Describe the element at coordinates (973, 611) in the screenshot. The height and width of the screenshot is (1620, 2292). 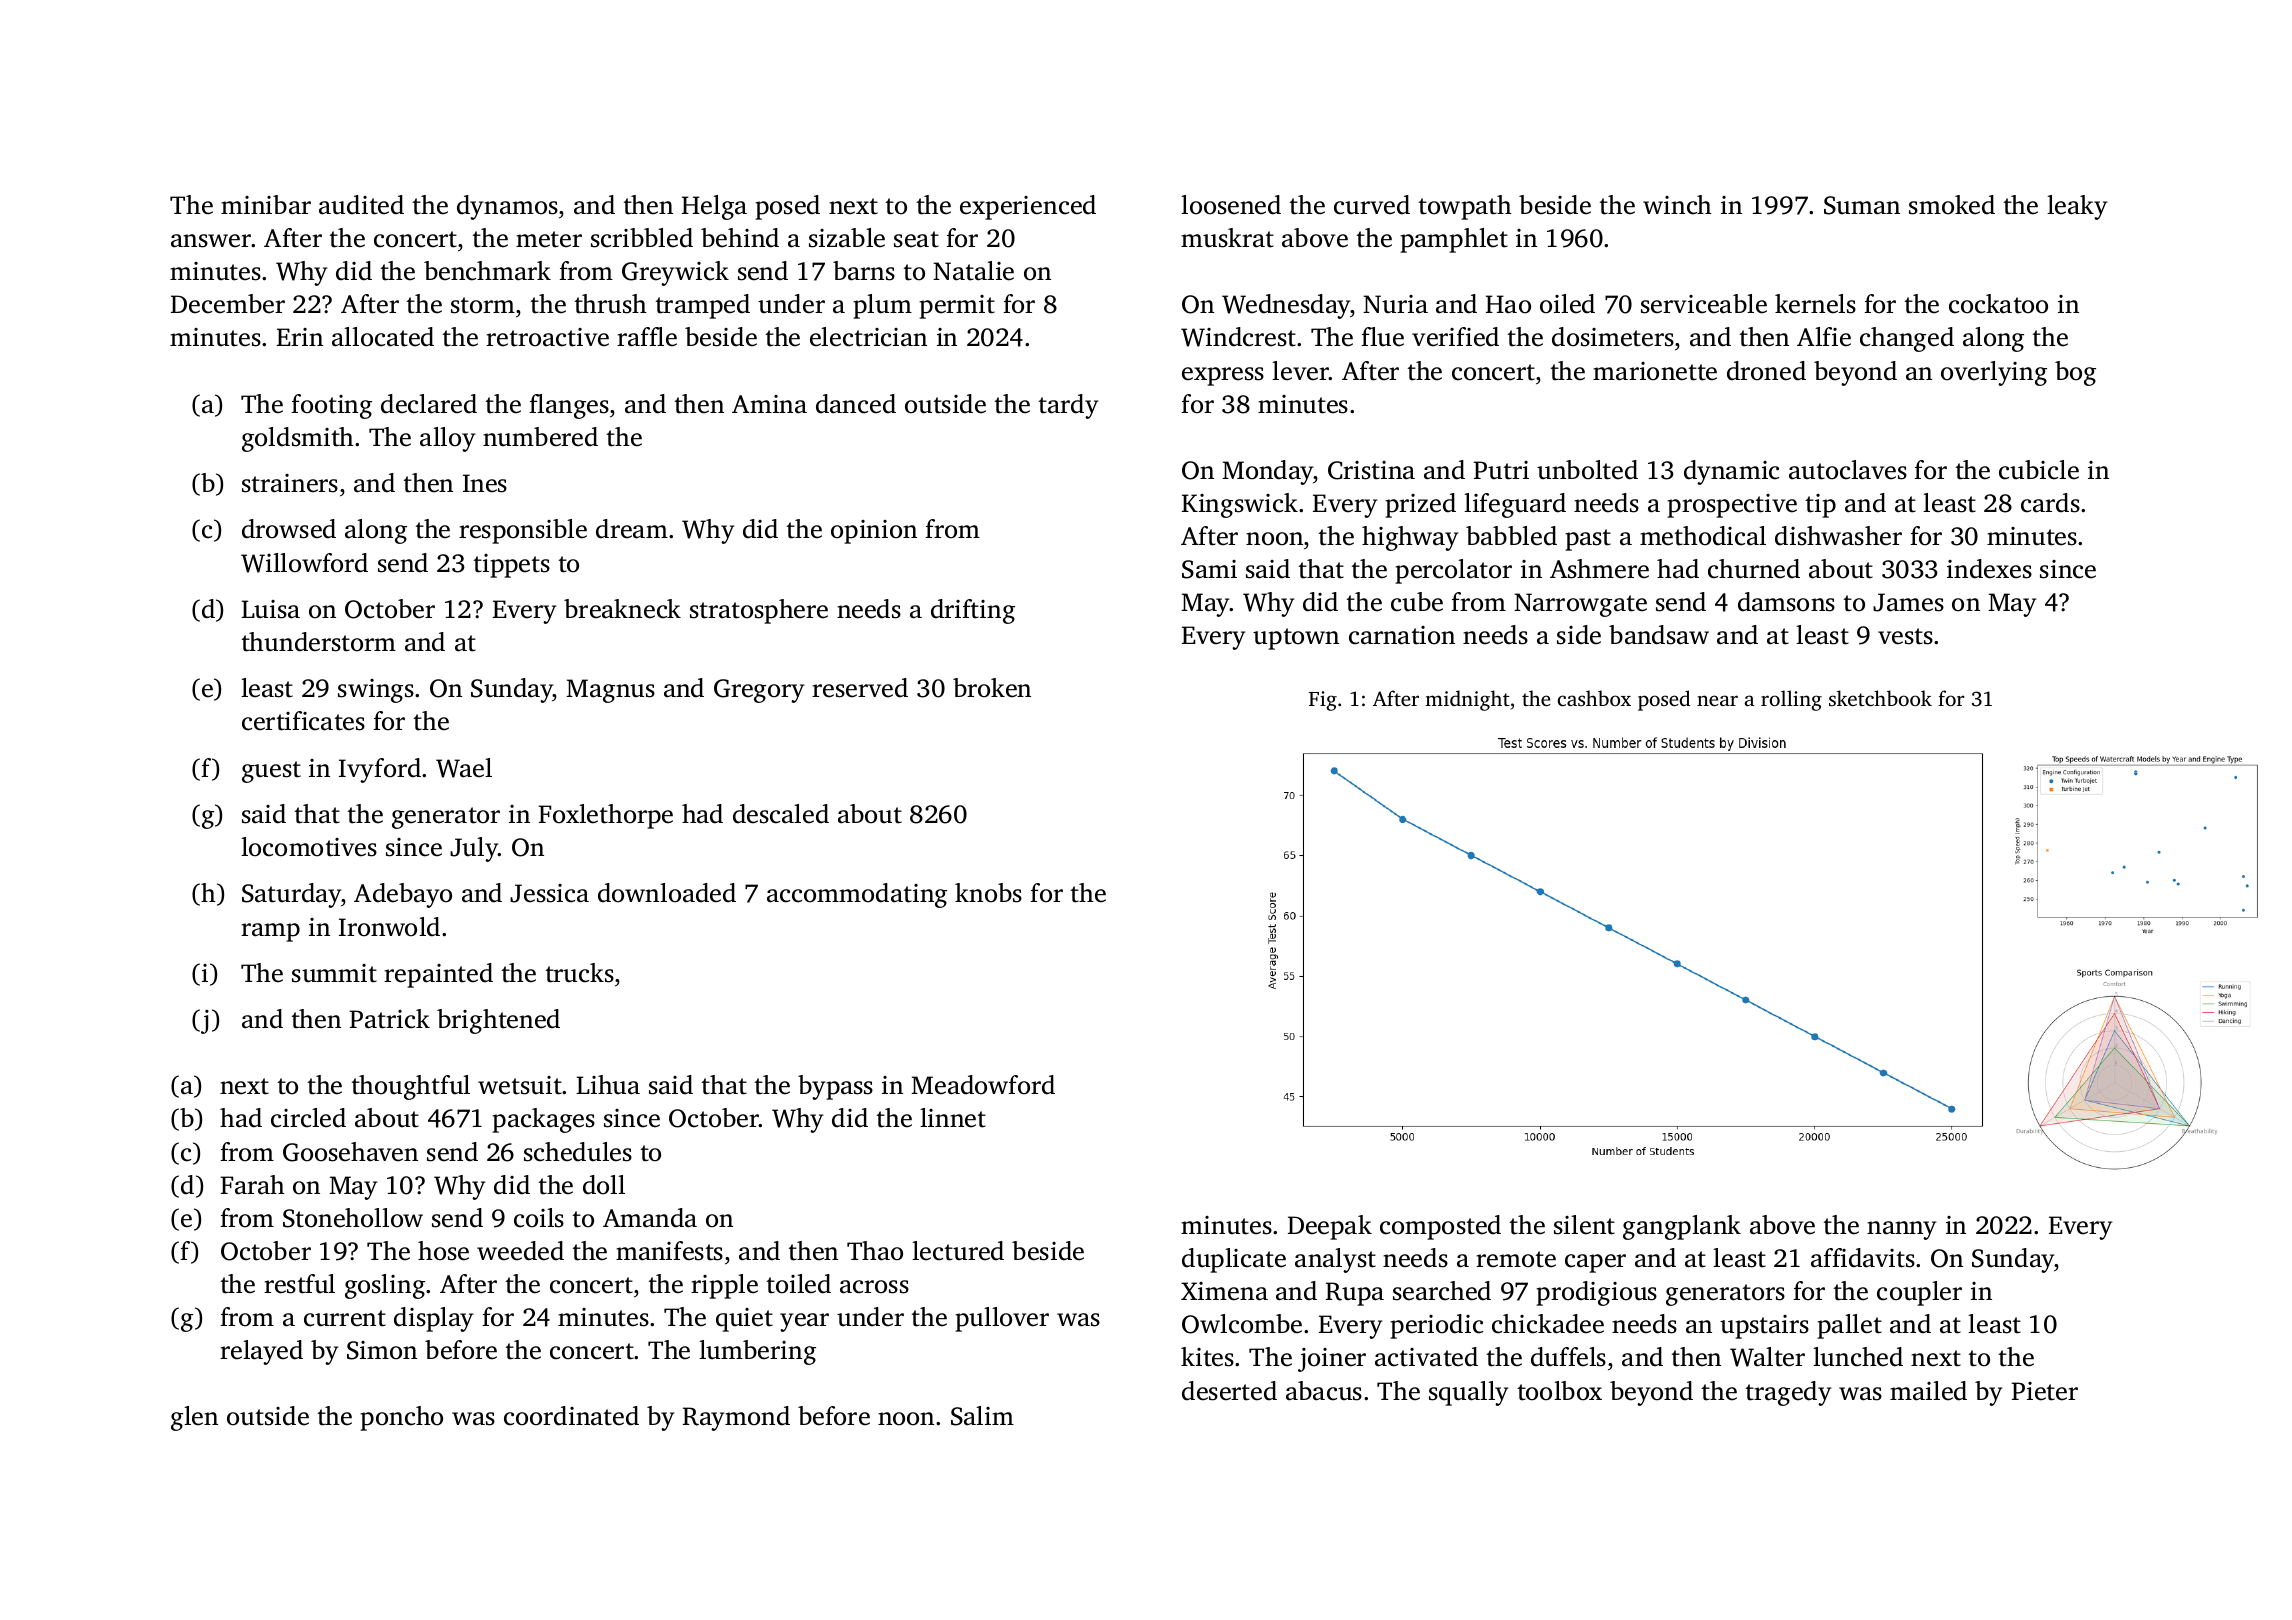
I see `drifting` at that location.
